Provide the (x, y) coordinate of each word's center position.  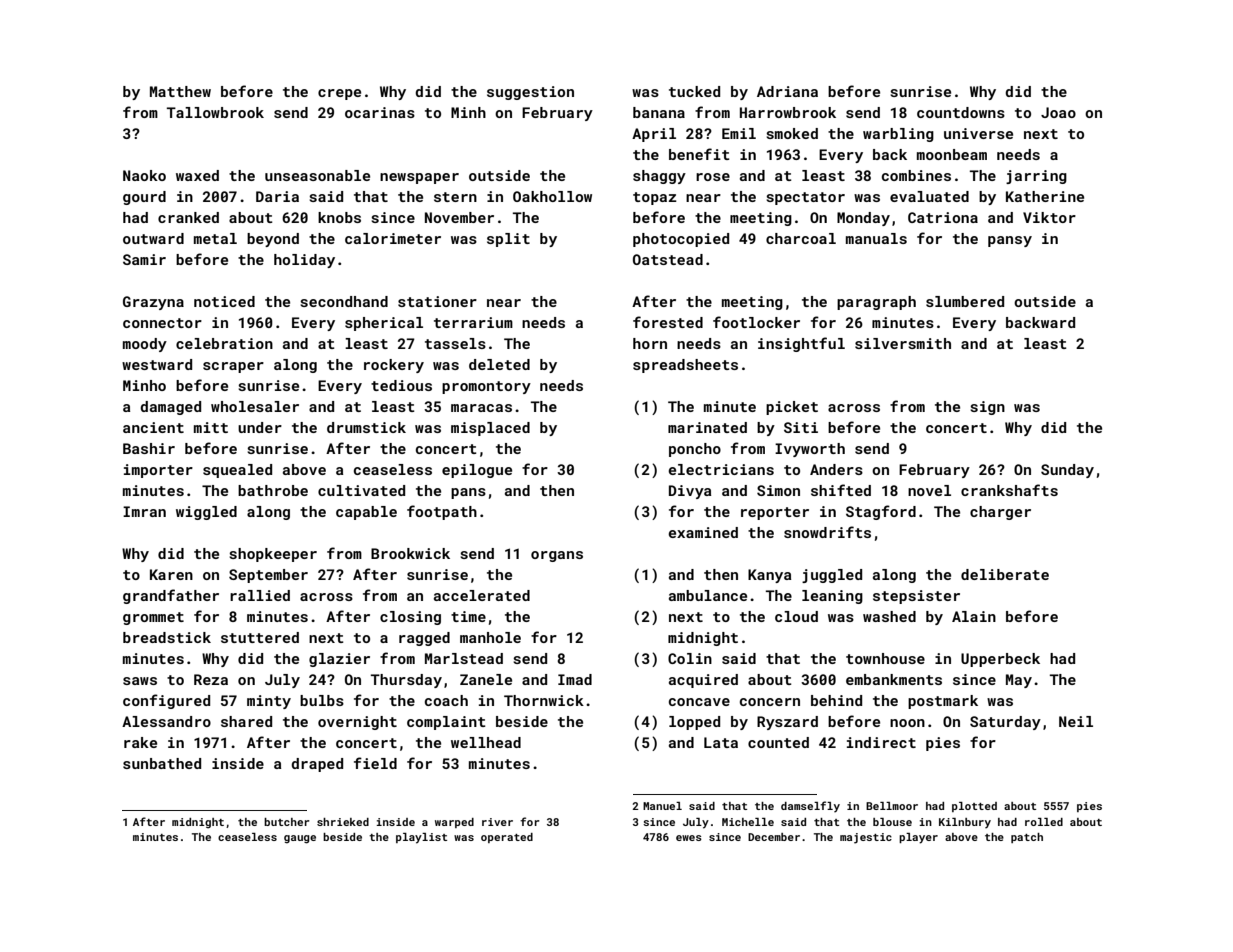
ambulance (708, 595)
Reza (211, 679)
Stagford (881, 512)
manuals (876, 238)
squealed (237, 471)
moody (145, 345)
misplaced (490, 429)
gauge (300, 839)
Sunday (1067, 471)
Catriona (943, 217)
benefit (699, 154)
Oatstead (668, 259)
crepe (339, 94)
